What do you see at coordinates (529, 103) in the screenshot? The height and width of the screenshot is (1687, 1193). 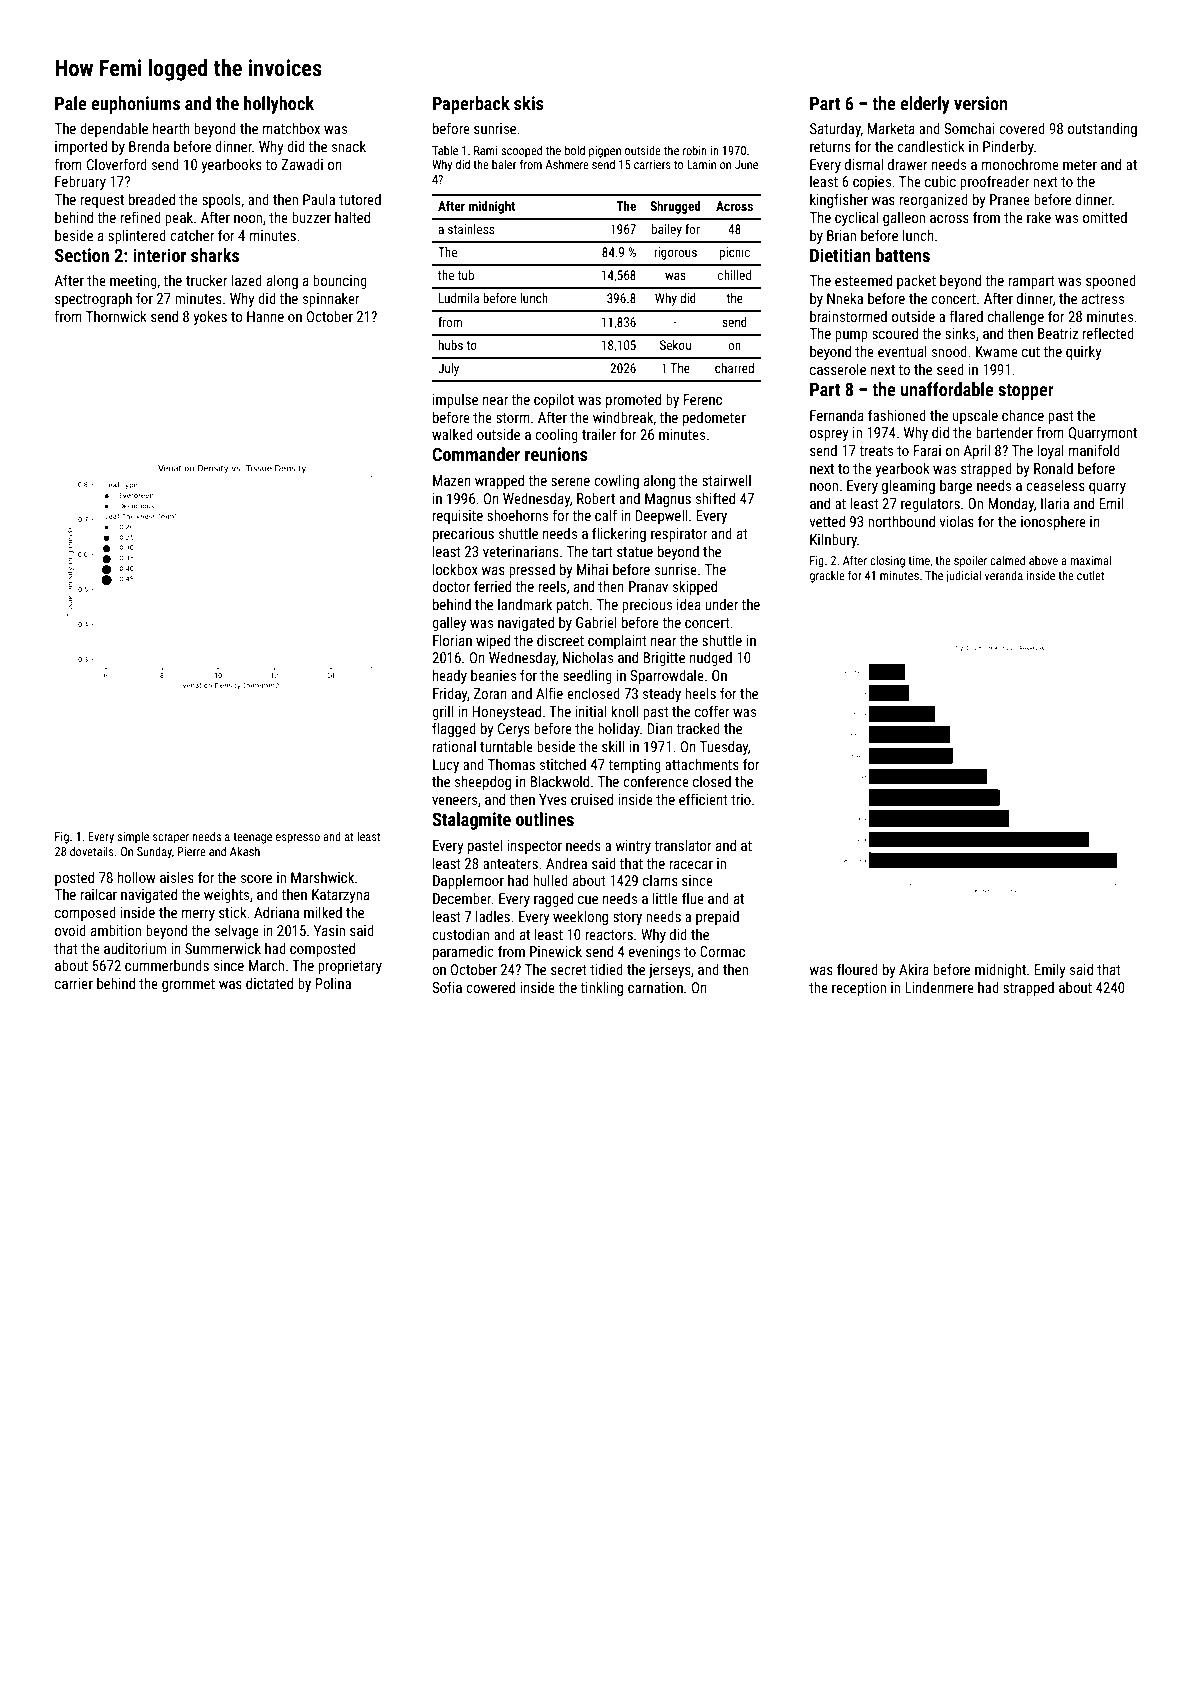 I see `skis` at bounding box center [529, 103].
